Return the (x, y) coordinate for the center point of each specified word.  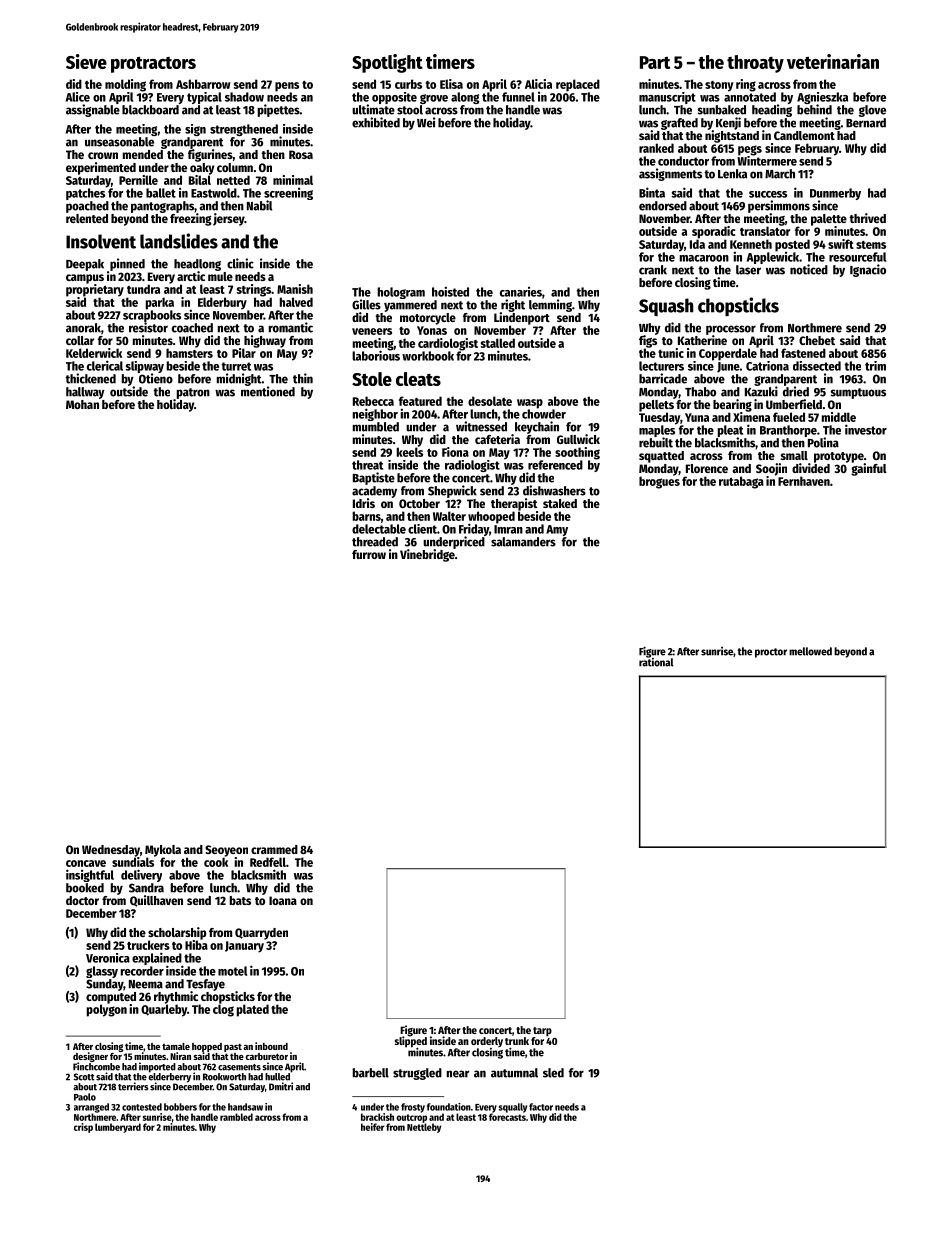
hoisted (450, 291)
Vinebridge (427, 555)
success (768, 194)
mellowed (810, 651)
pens (287, 87)
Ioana (283, 900)
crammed (274, 849)
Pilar (244, 353)
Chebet (817, 340)
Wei (426, 122)
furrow (369, 554)
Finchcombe (96, 1066)
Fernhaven (804, 481)
